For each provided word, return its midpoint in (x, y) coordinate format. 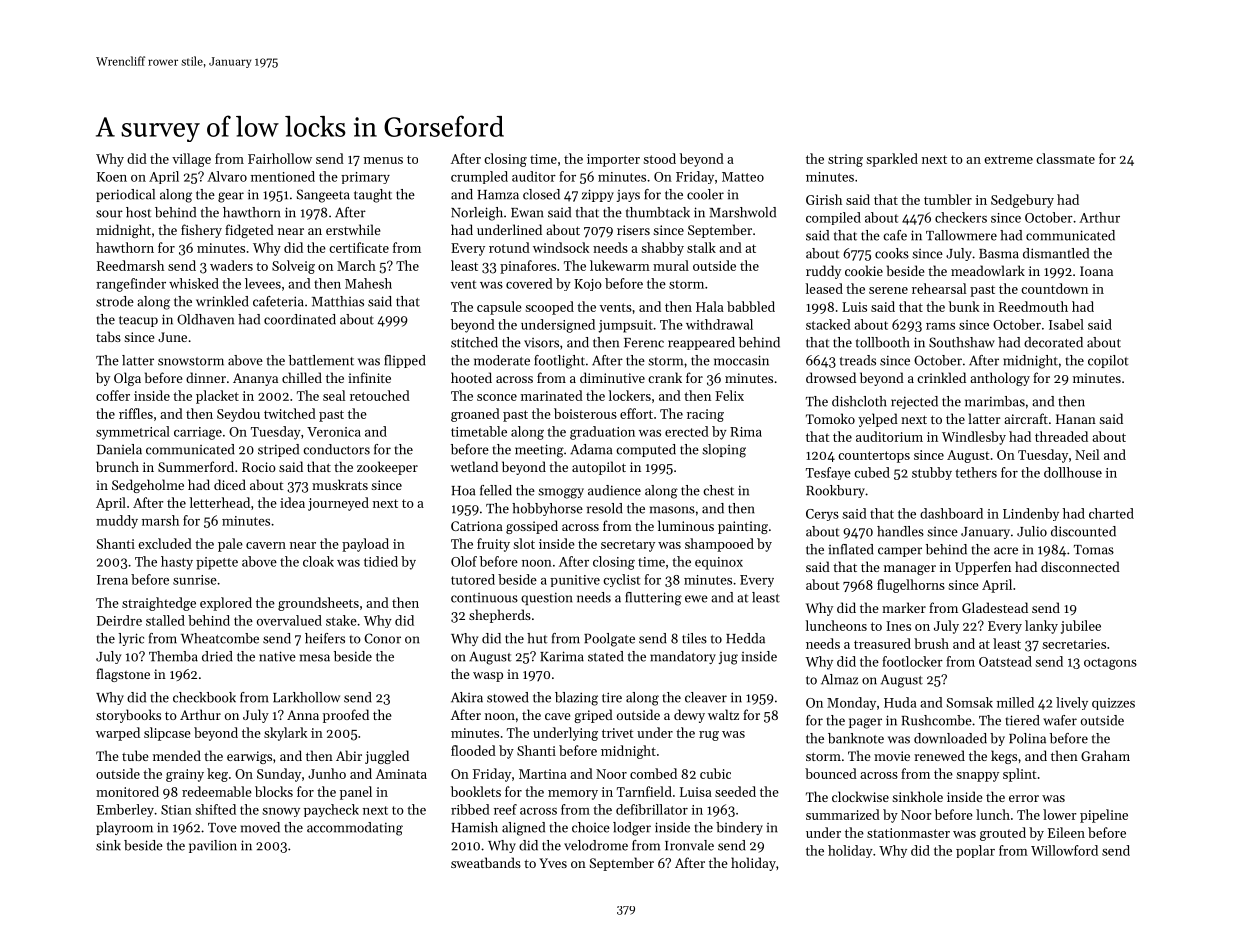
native (277, 656)
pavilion (213, 846)
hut (537, 638)
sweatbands (486, 862)
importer (613, 160)
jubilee (1081, 627)
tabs (108, 336)
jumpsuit (625, 326)
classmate (1065, 158)
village (191, 160)
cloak (318, 561)
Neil (1087, 454)
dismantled (1056, 253)
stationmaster (908, 833)
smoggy (561, 493)
